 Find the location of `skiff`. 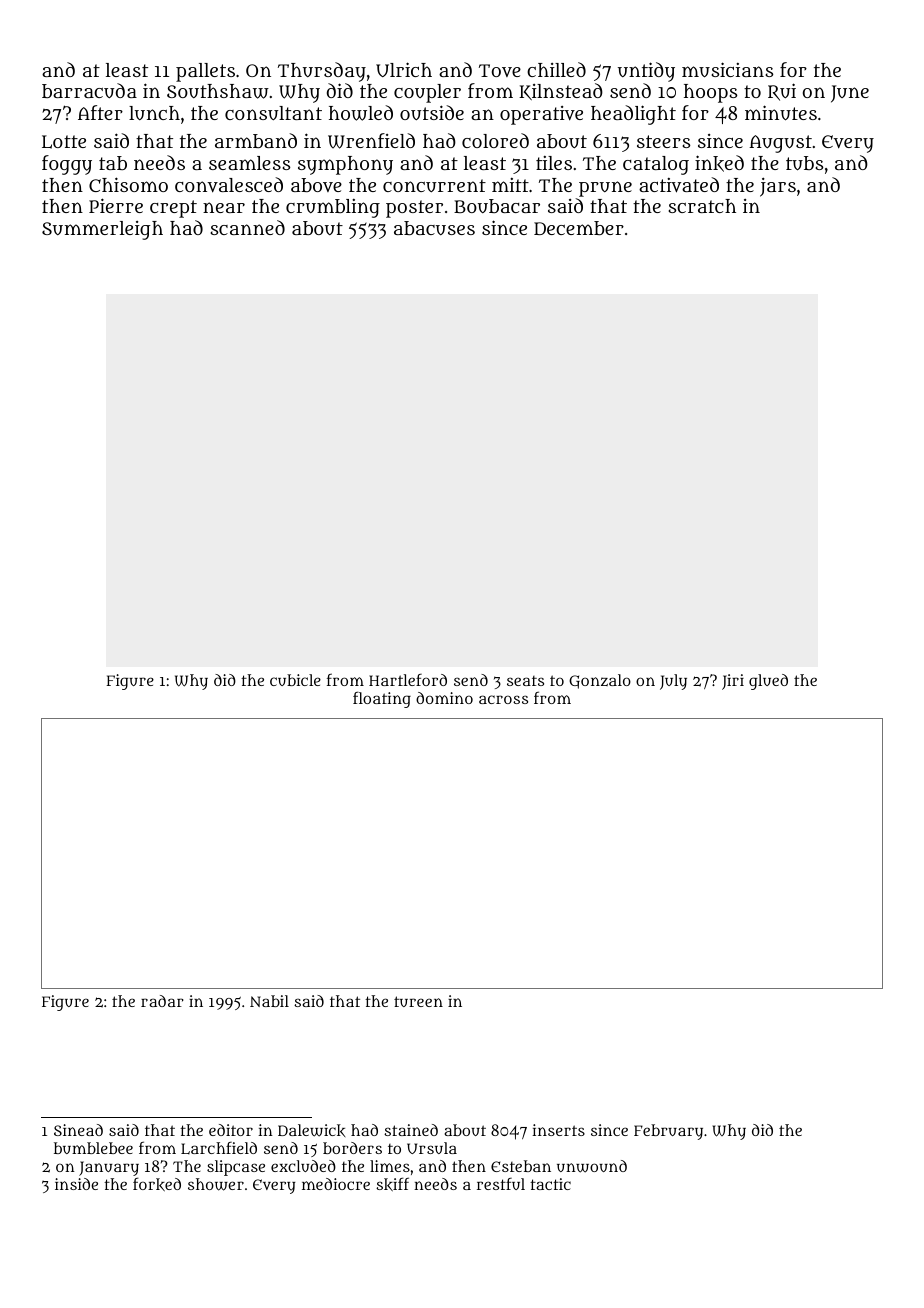

skiff is located at coordinates (392, 1184).
